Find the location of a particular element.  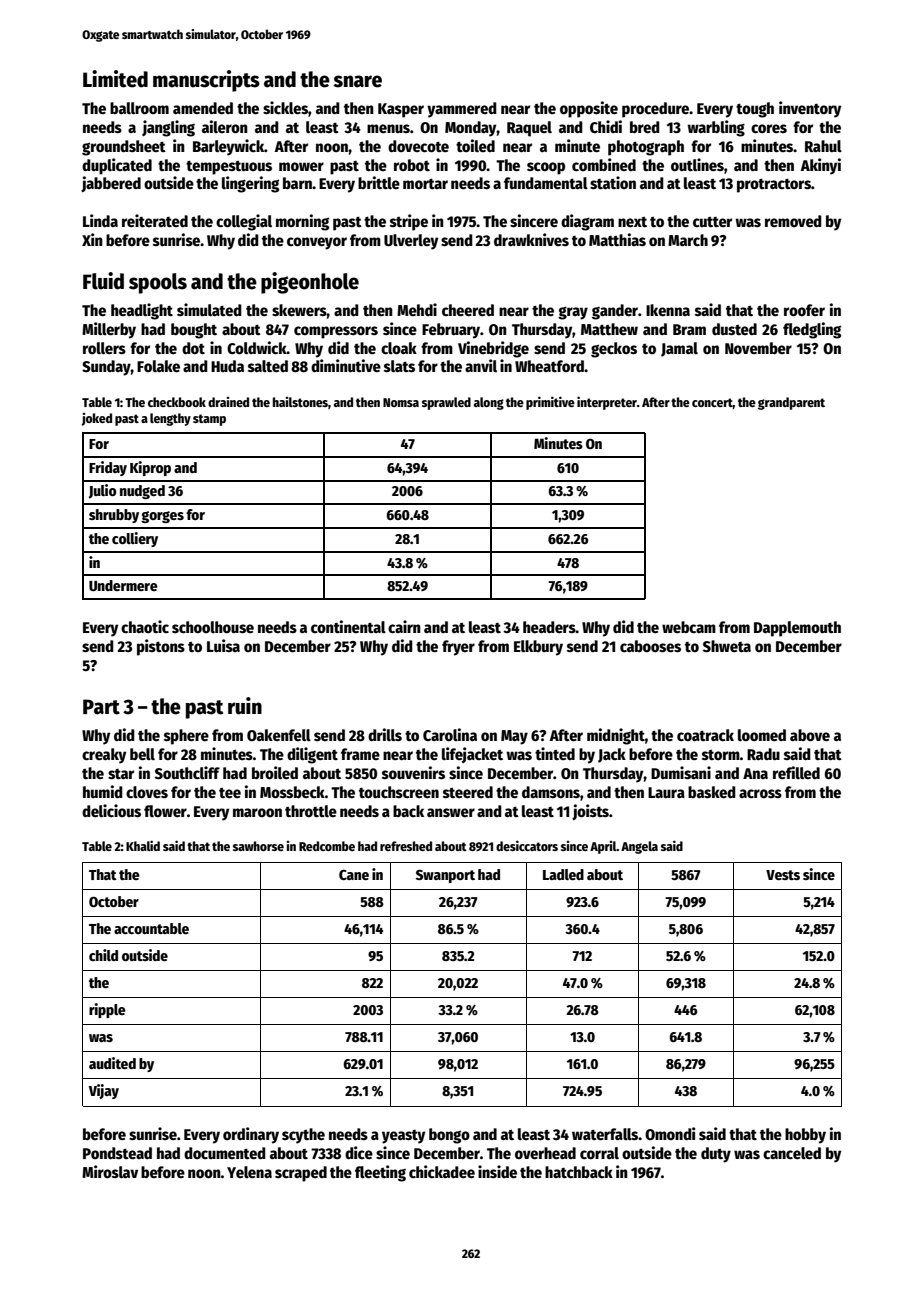

interpreter is located at coordinates (607, 403).
